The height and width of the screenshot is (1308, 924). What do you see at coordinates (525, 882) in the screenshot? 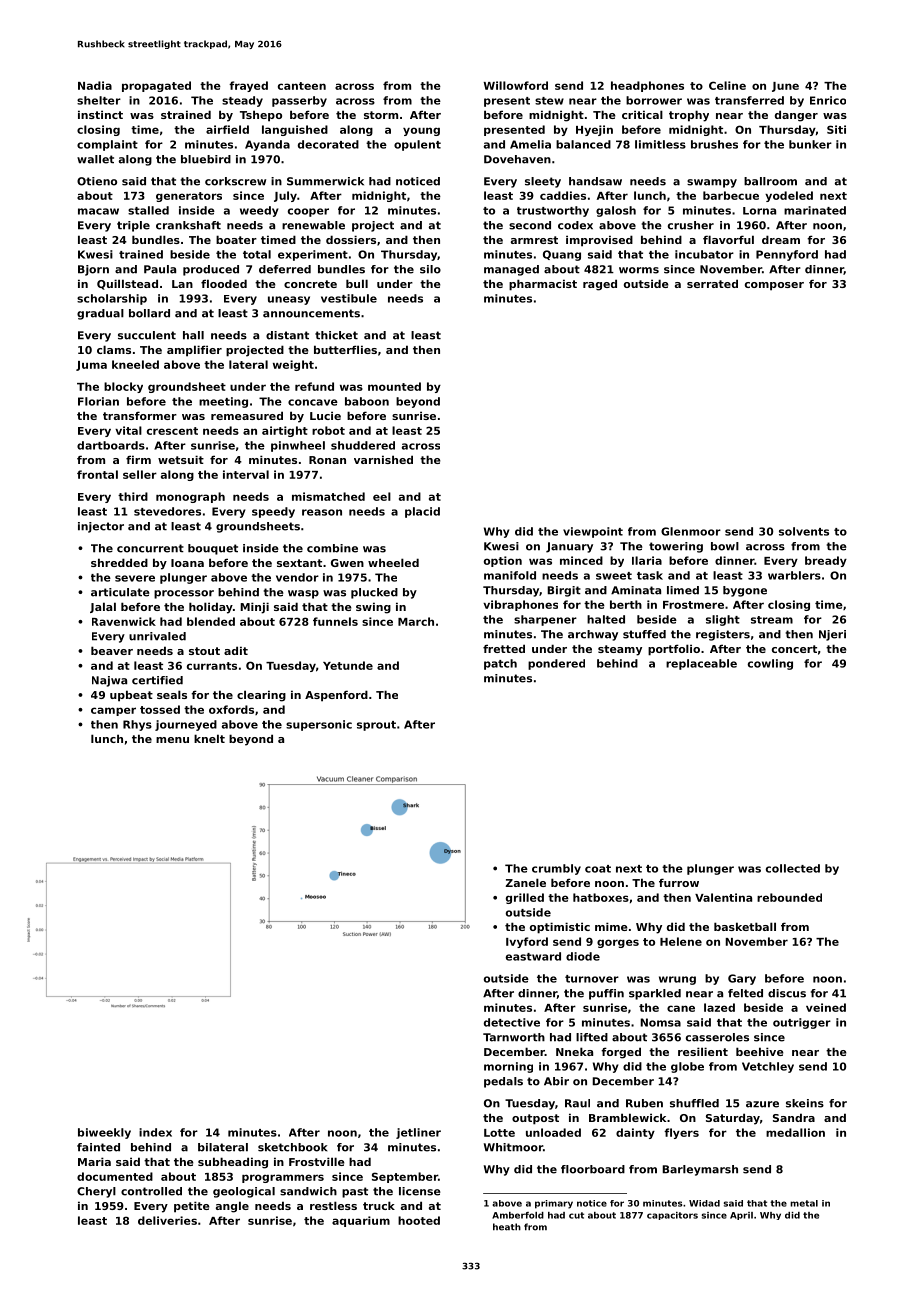
I see `Zanele` at bounding box center [525, 882].
